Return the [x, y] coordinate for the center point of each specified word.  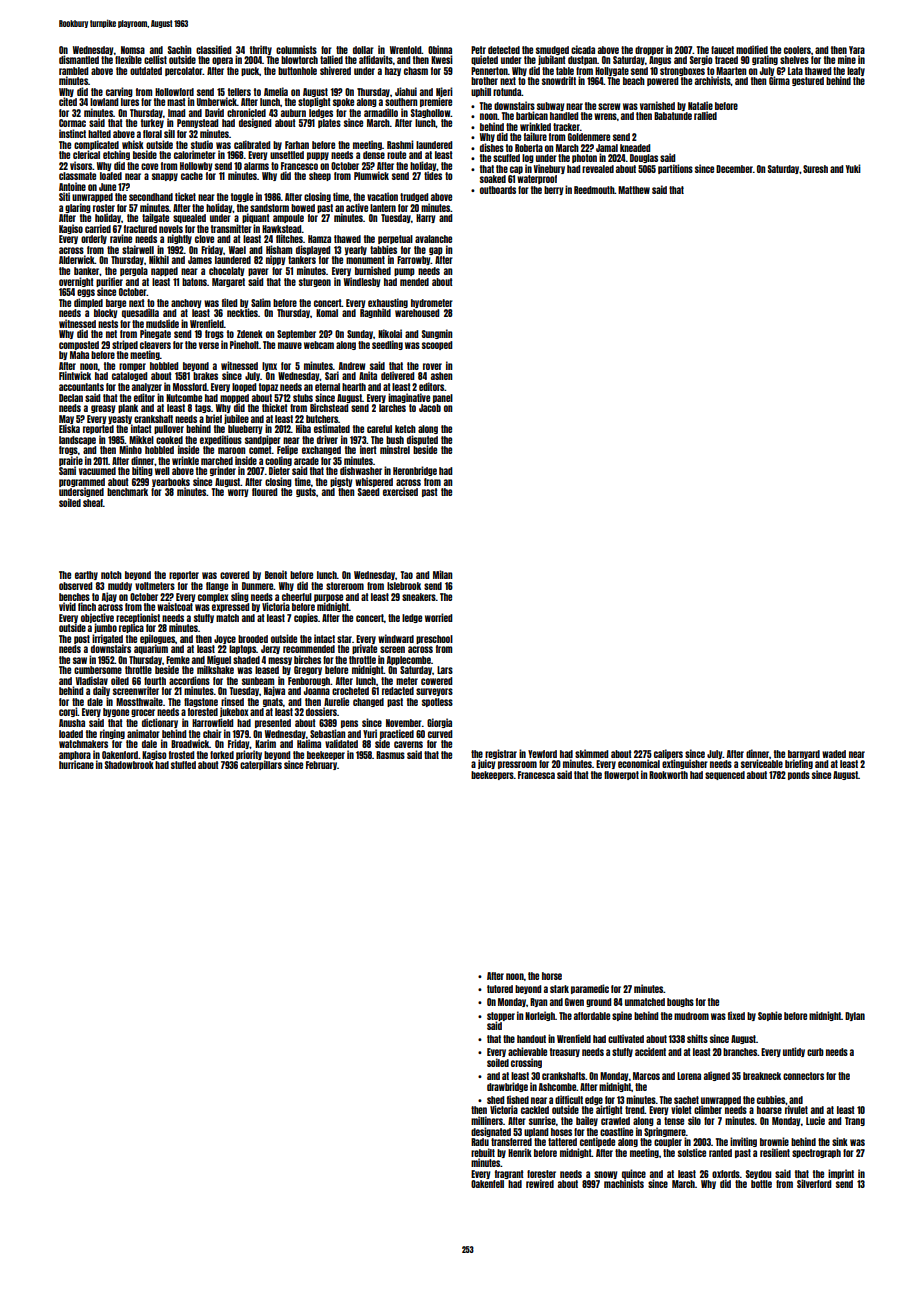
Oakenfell [487, 1184]
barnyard [804, 754]
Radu [480, 1142]
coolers [797, 50]
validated [341, 743]
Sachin [179, 49]
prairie [71, 461]
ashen [441, 376]
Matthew [634, 190]
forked [222, 755]
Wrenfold [406, 50]
